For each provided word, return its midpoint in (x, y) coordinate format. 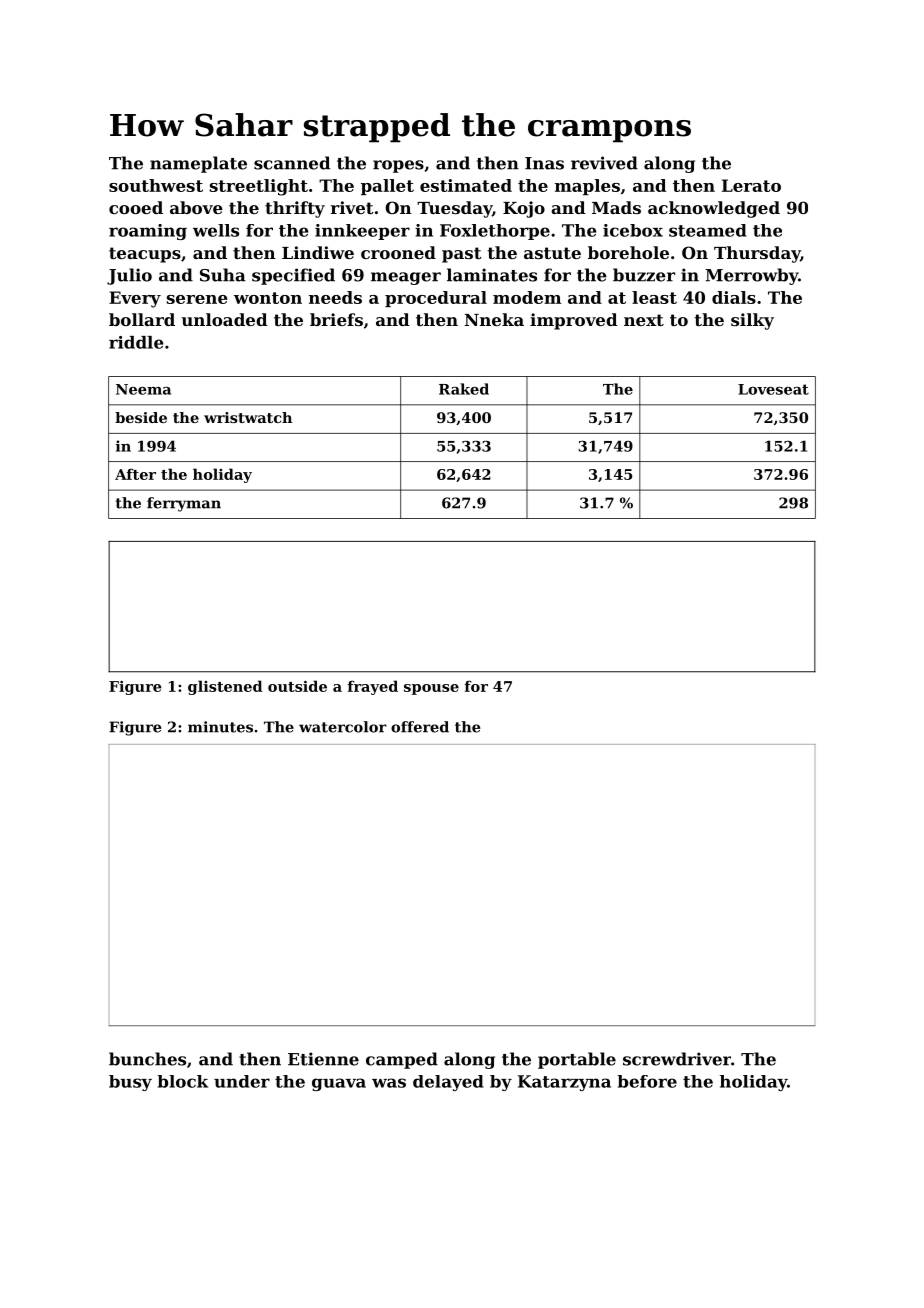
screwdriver (677, 1059)
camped (402, 1060)
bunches (147, 1059)
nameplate (198, 164)
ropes (398, 166)
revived (604, 163)
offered (420, 727)
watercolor (343, 727)
